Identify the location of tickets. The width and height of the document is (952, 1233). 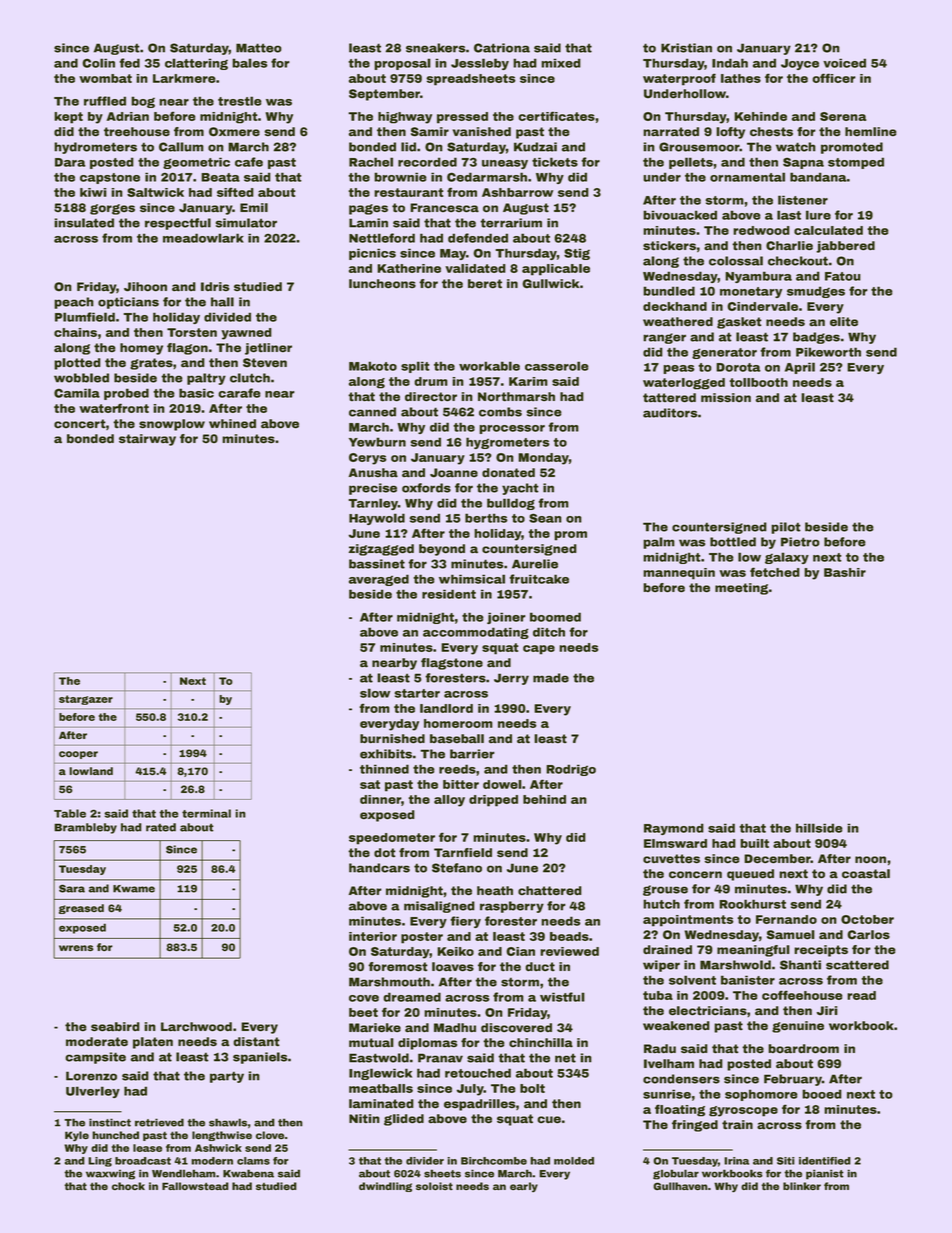
(555, 162).
